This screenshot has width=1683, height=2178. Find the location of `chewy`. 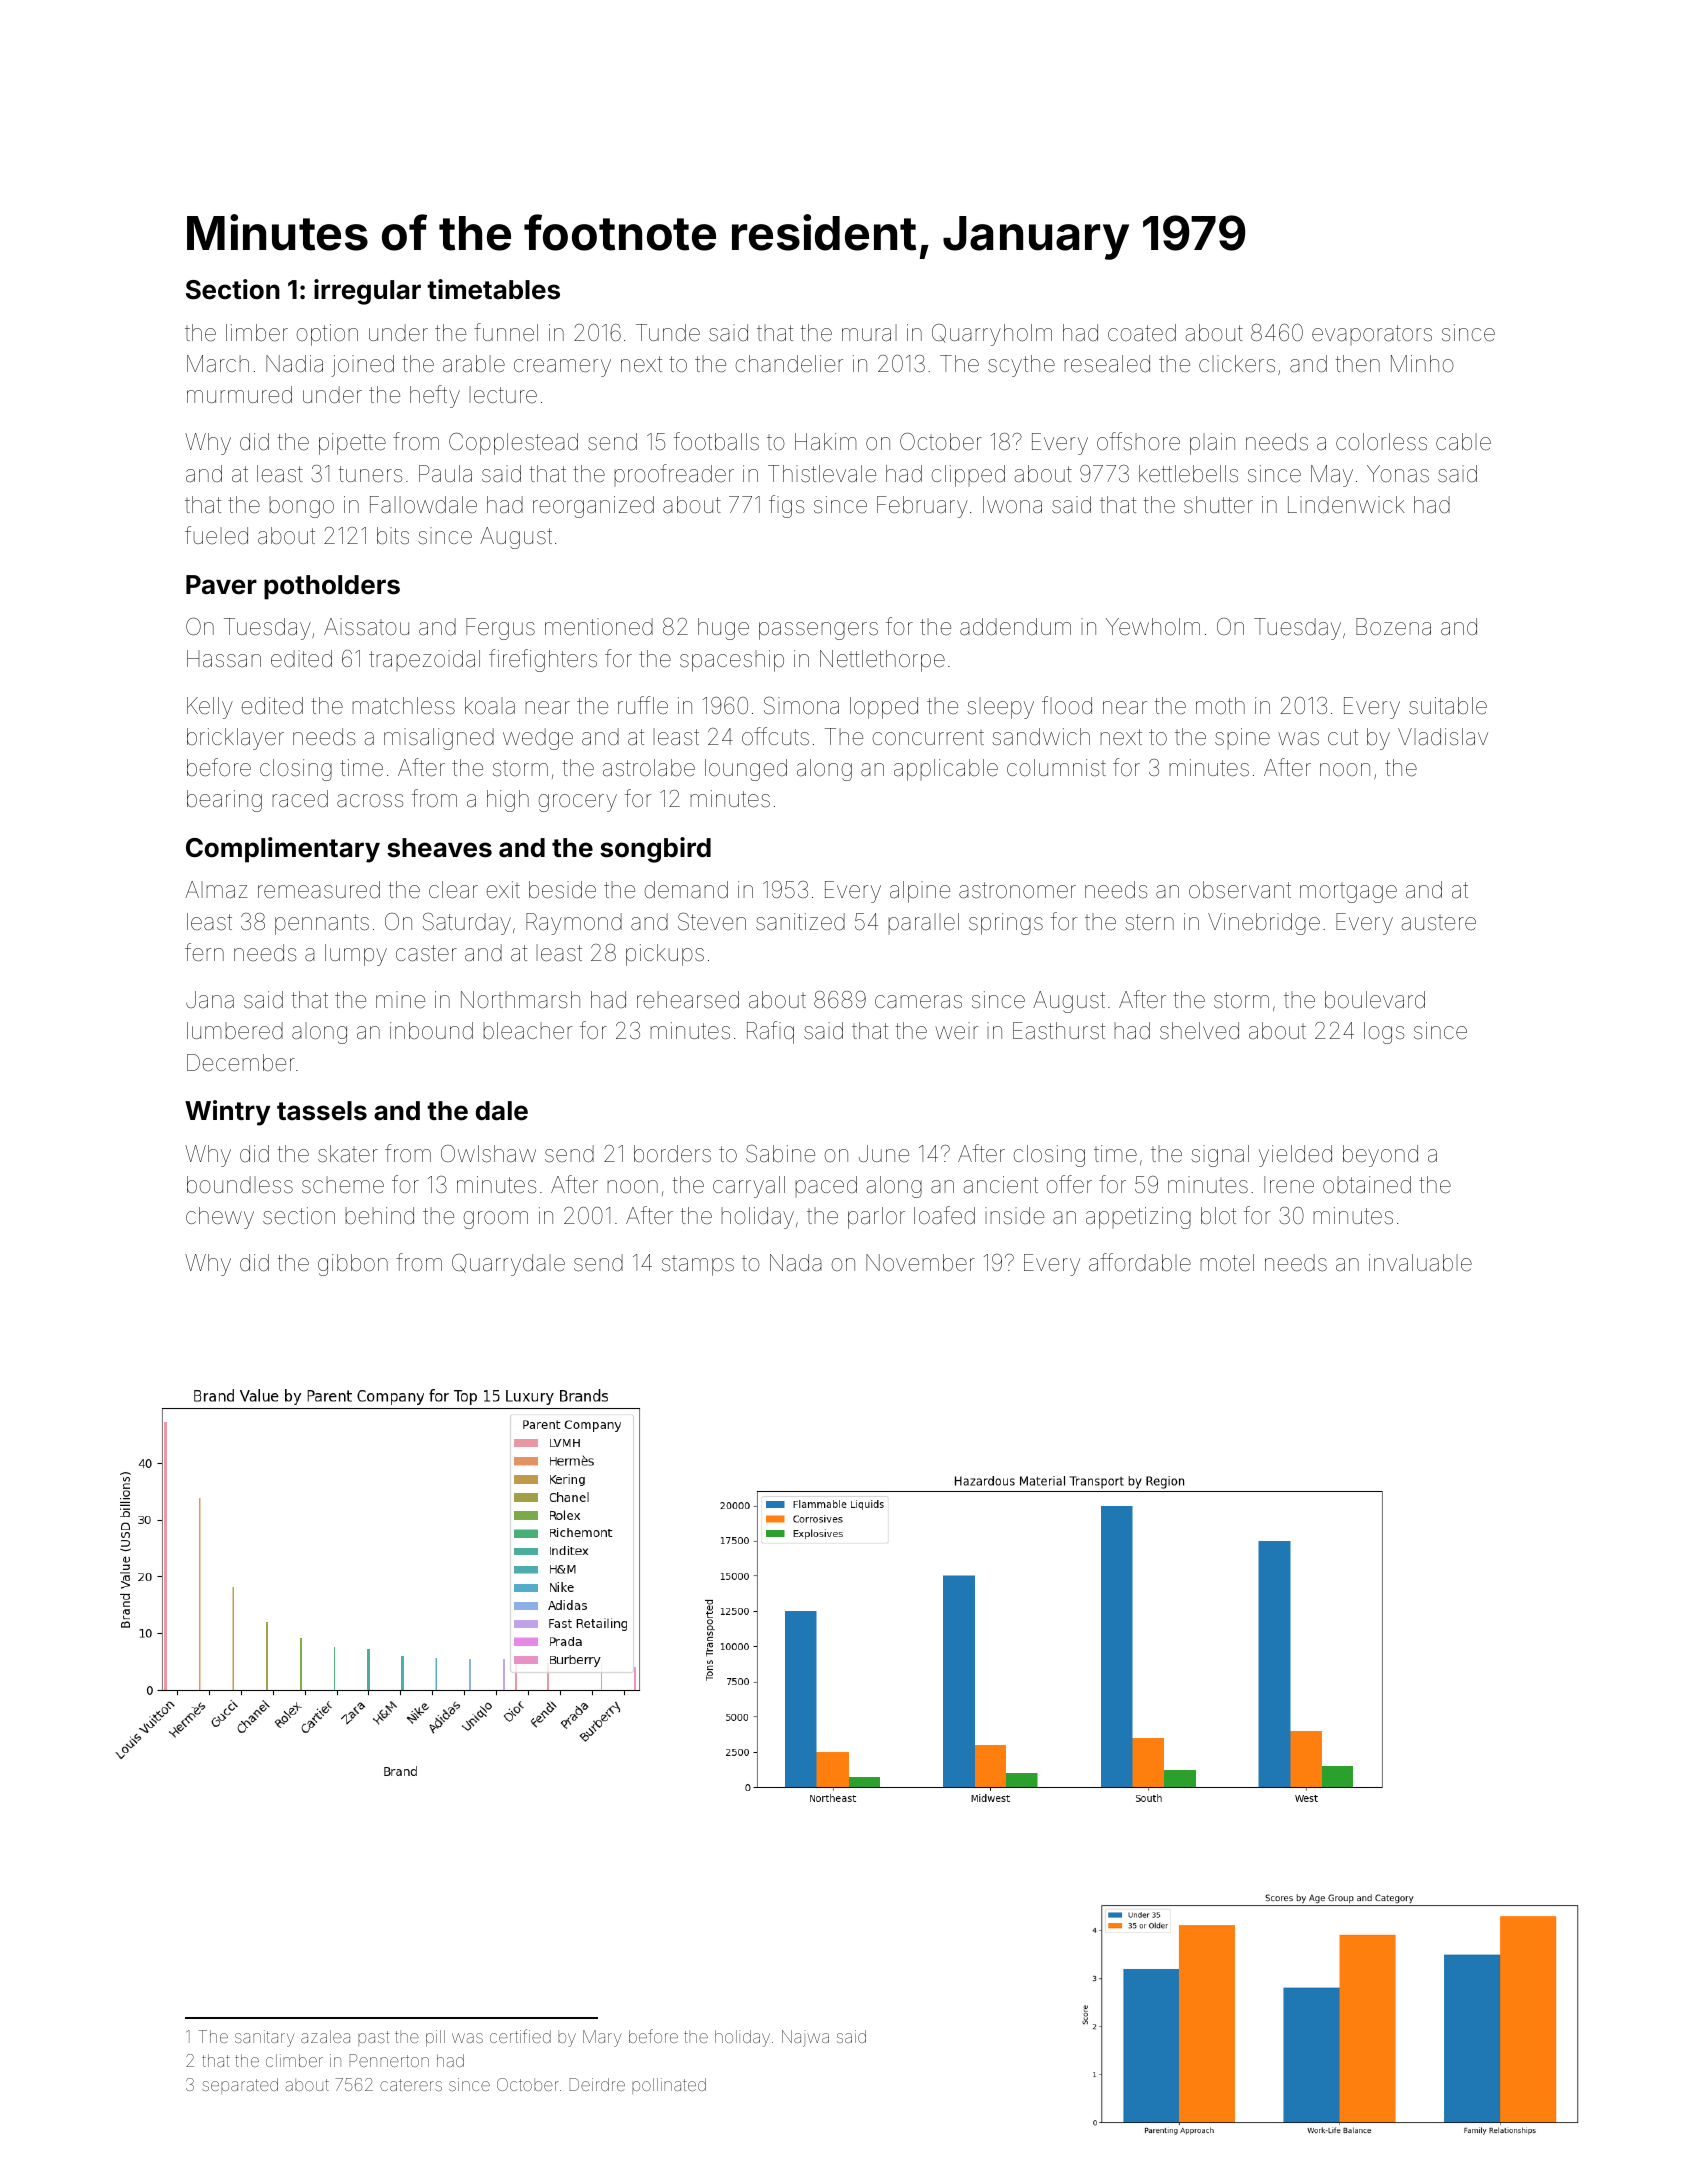

chewy is located at coordinates (220, 1218).
